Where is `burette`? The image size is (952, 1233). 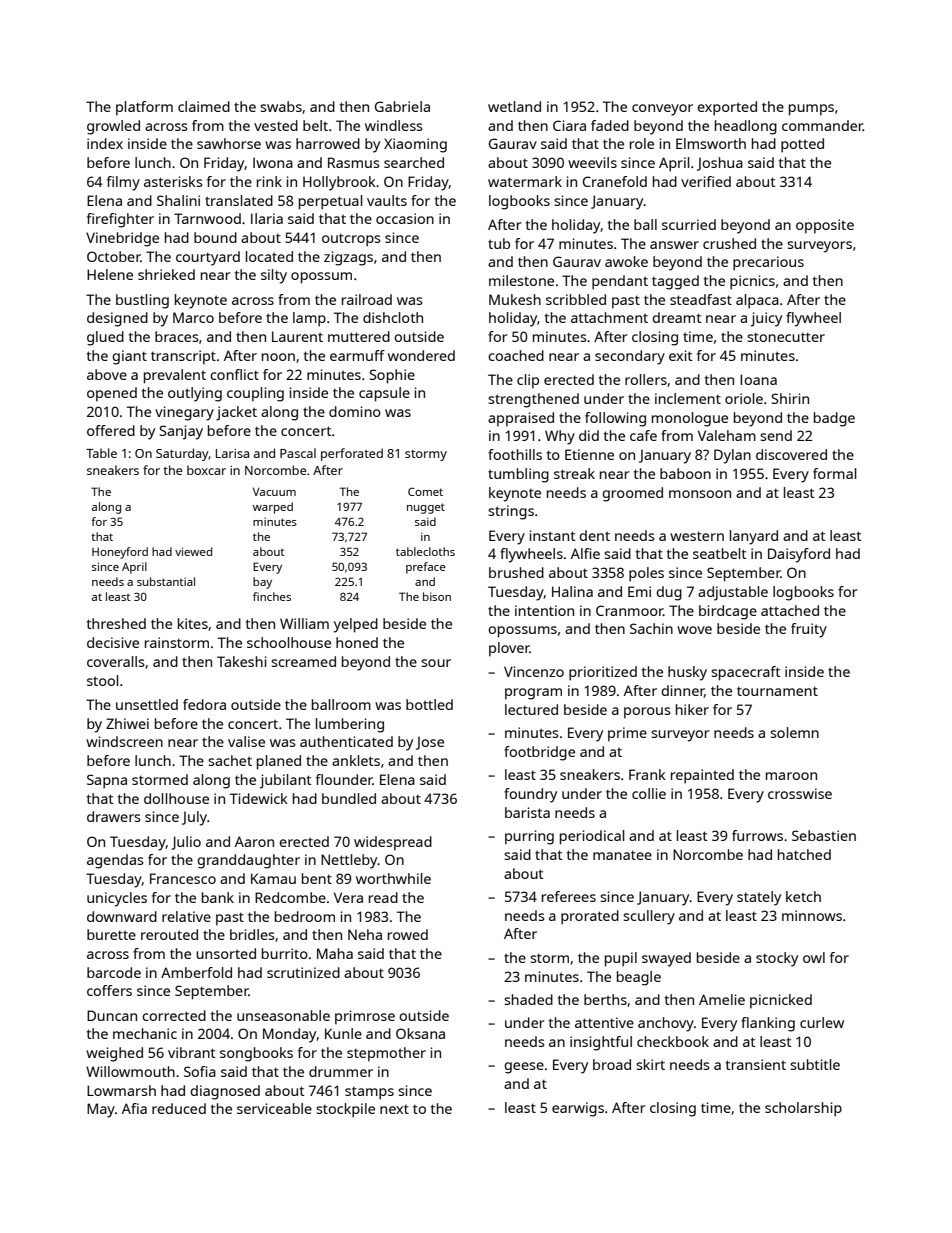
burette is located at coordinates (111, 934).
